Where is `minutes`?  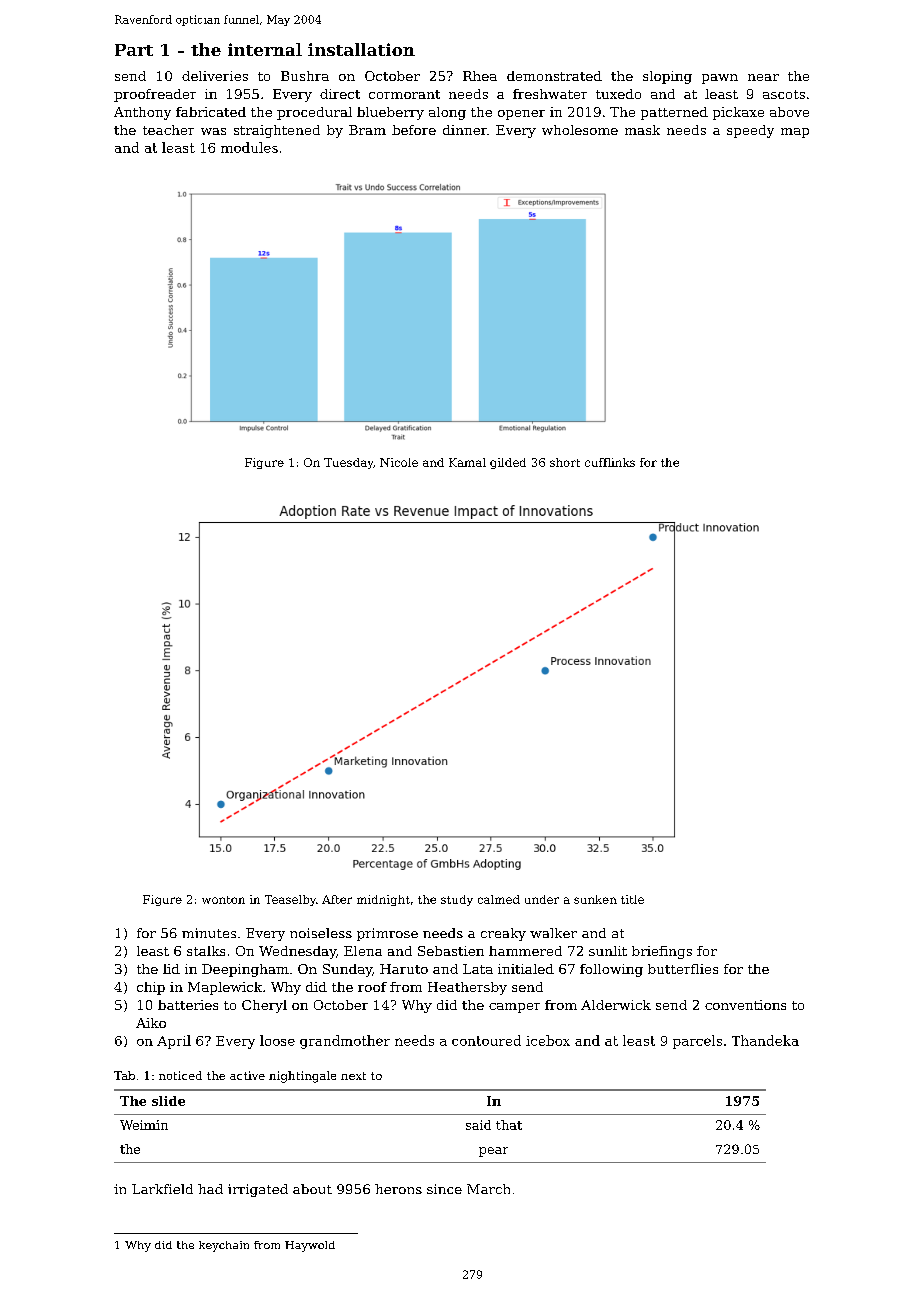
minutes is located at coordinates (209, 933).
